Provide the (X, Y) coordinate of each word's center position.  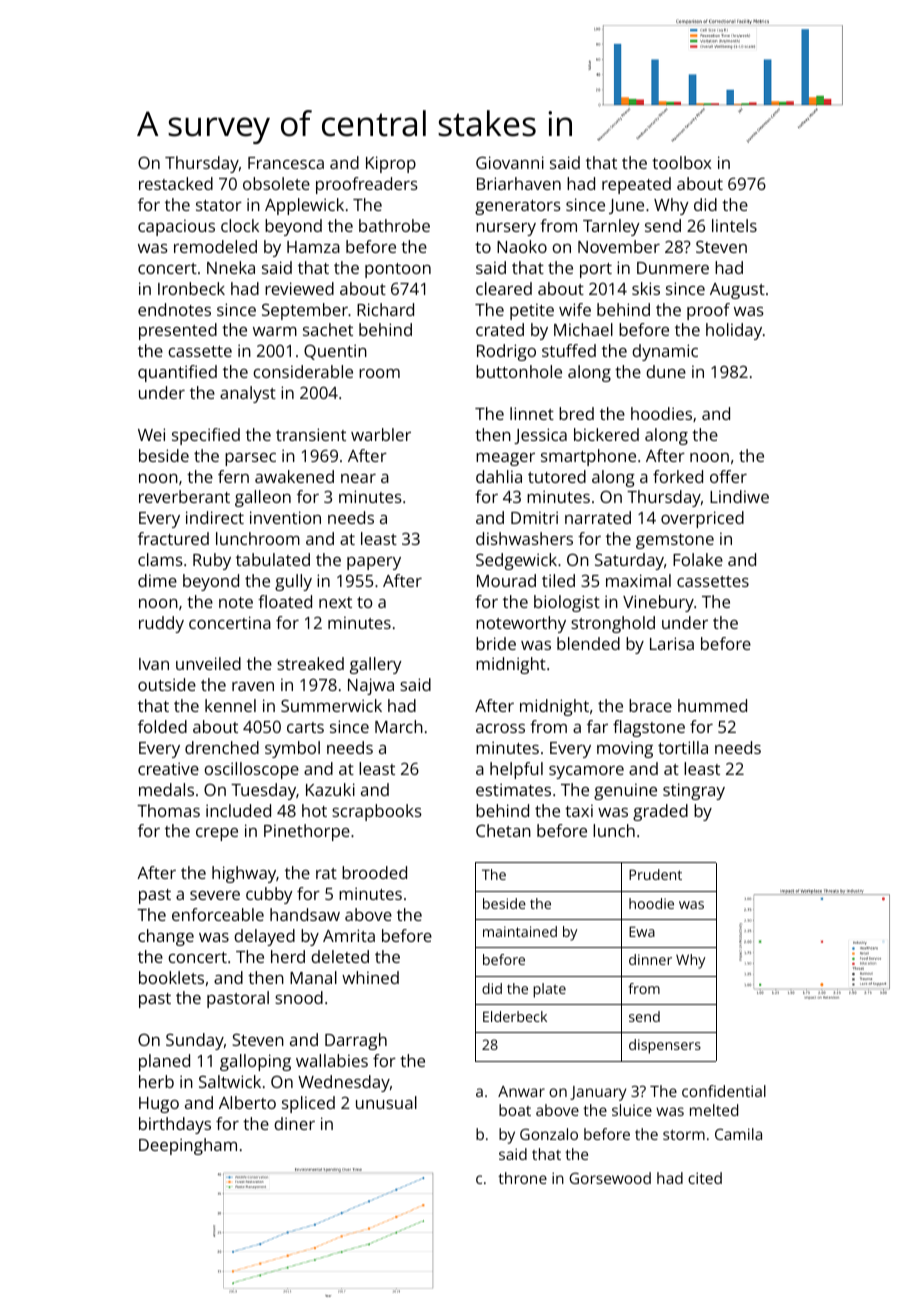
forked (678, 476)
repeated (636, 185)
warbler (381, 434)
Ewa (642, 931)
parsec (250, 459)
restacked (176, 183)
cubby (269, 895)
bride (496, 643)
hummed (712, 705)
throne (522, 1178)
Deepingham (188, 1146)
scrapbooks (377, 812)
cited (705, 1178)
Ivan (154, 664)
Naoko (522, 246)
